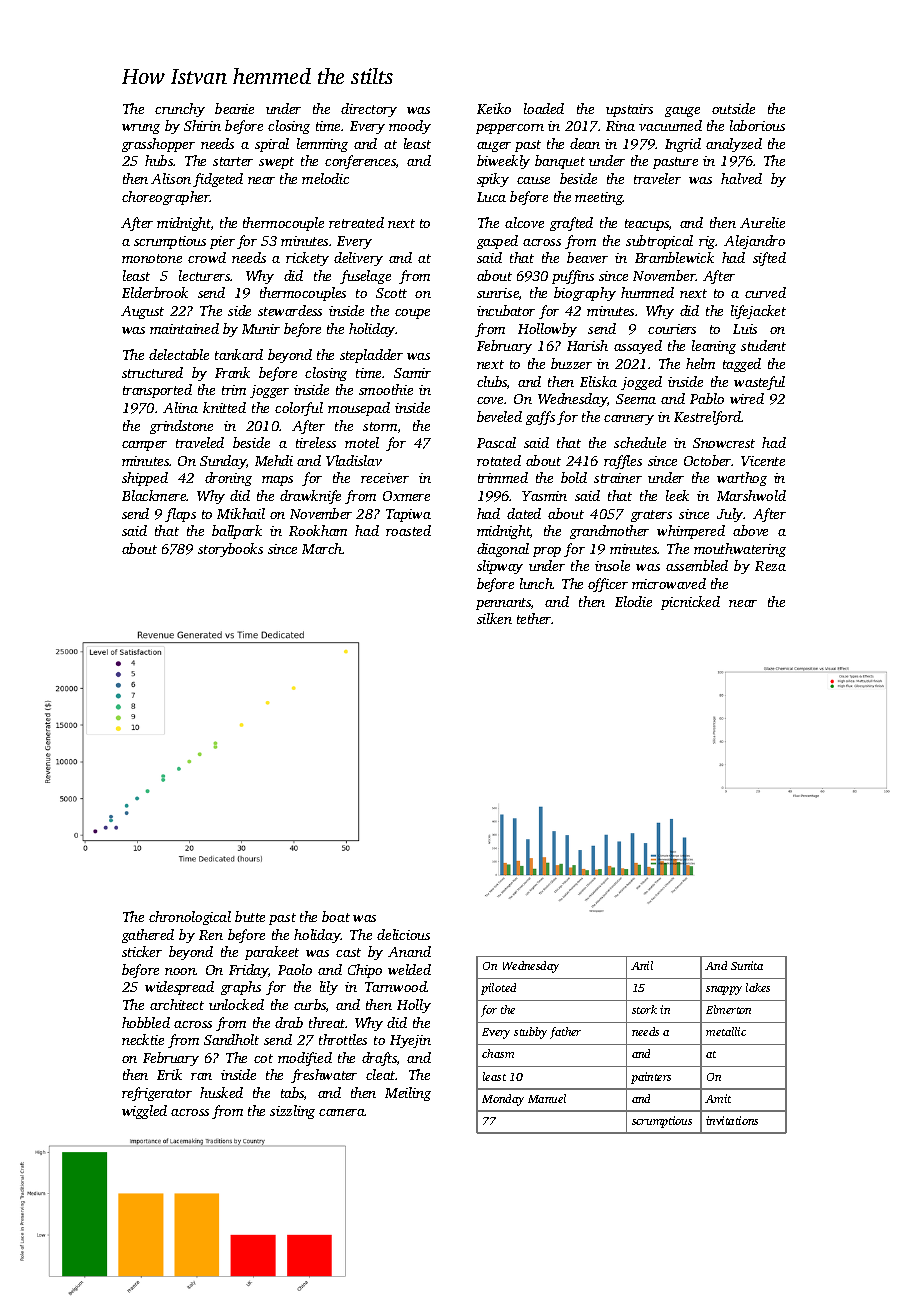  What do you see at coordinates (633, 601) in the screenshot?
I see `Elodie` at bounding box center [633, 601].
